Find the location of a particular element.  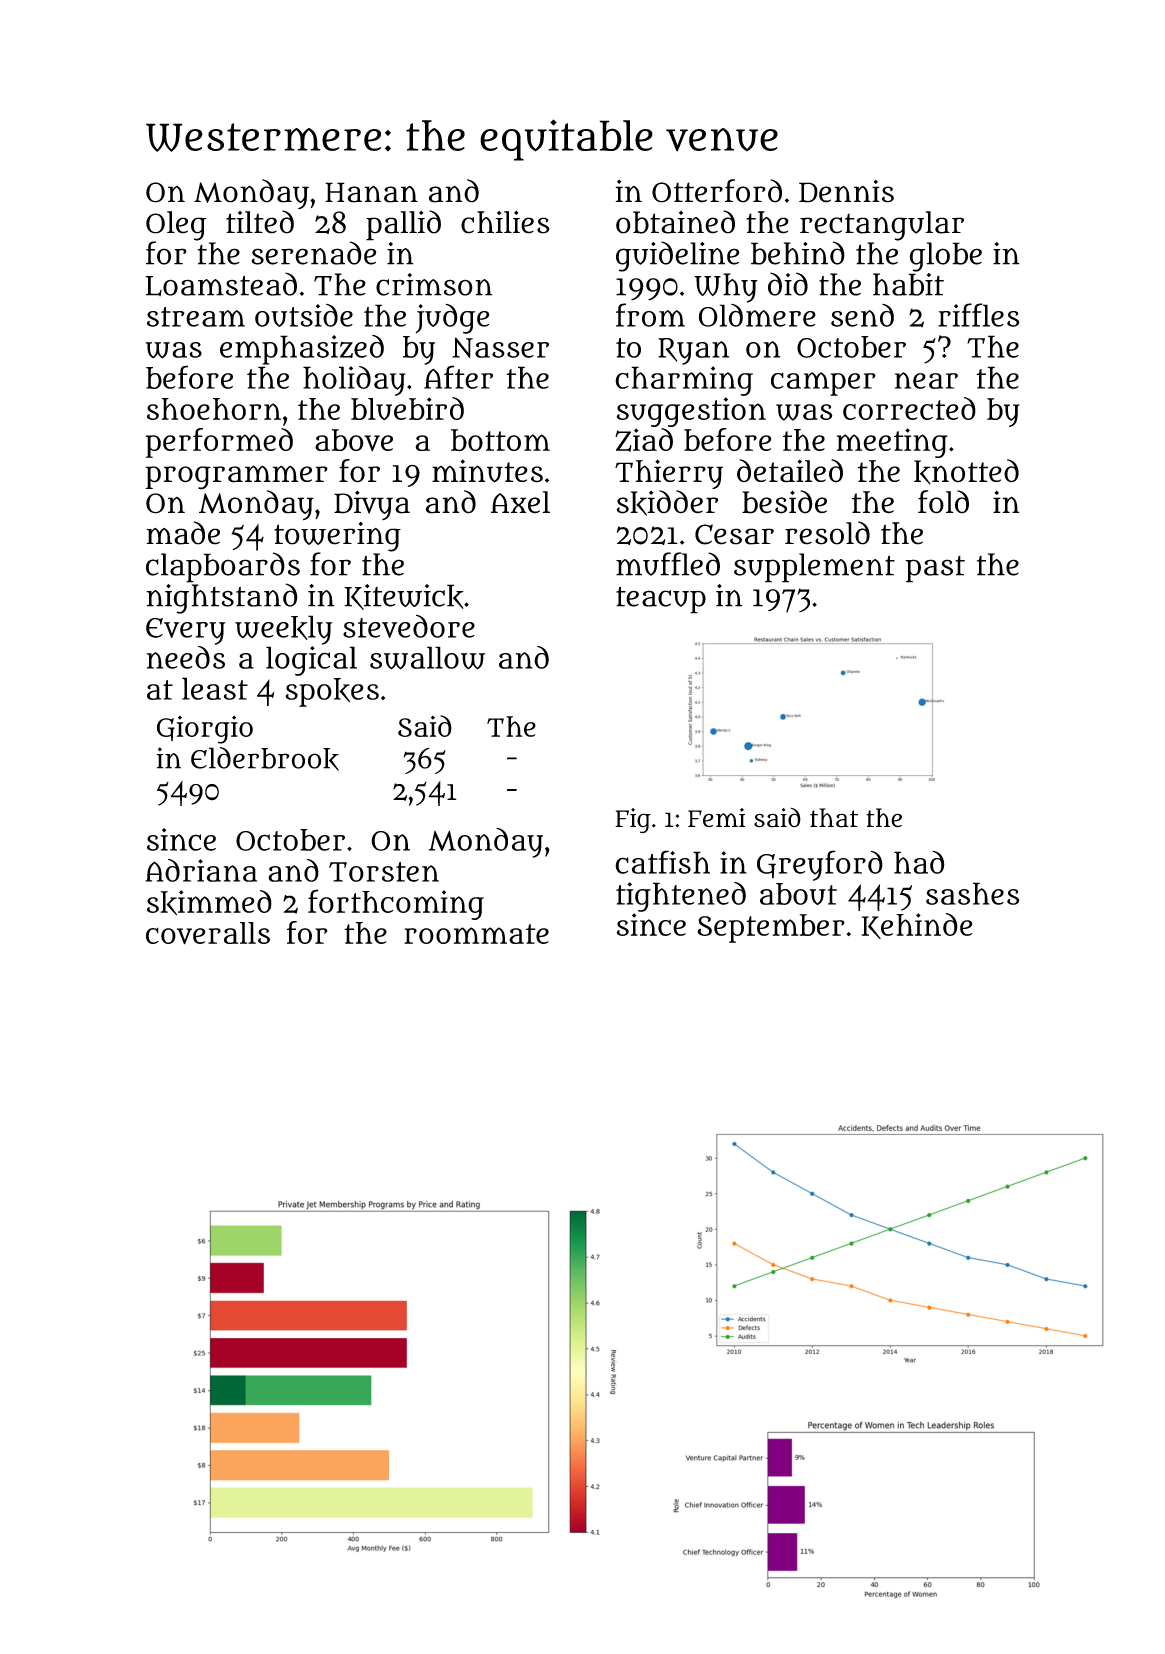

made is located at coordinates (183, 533).
